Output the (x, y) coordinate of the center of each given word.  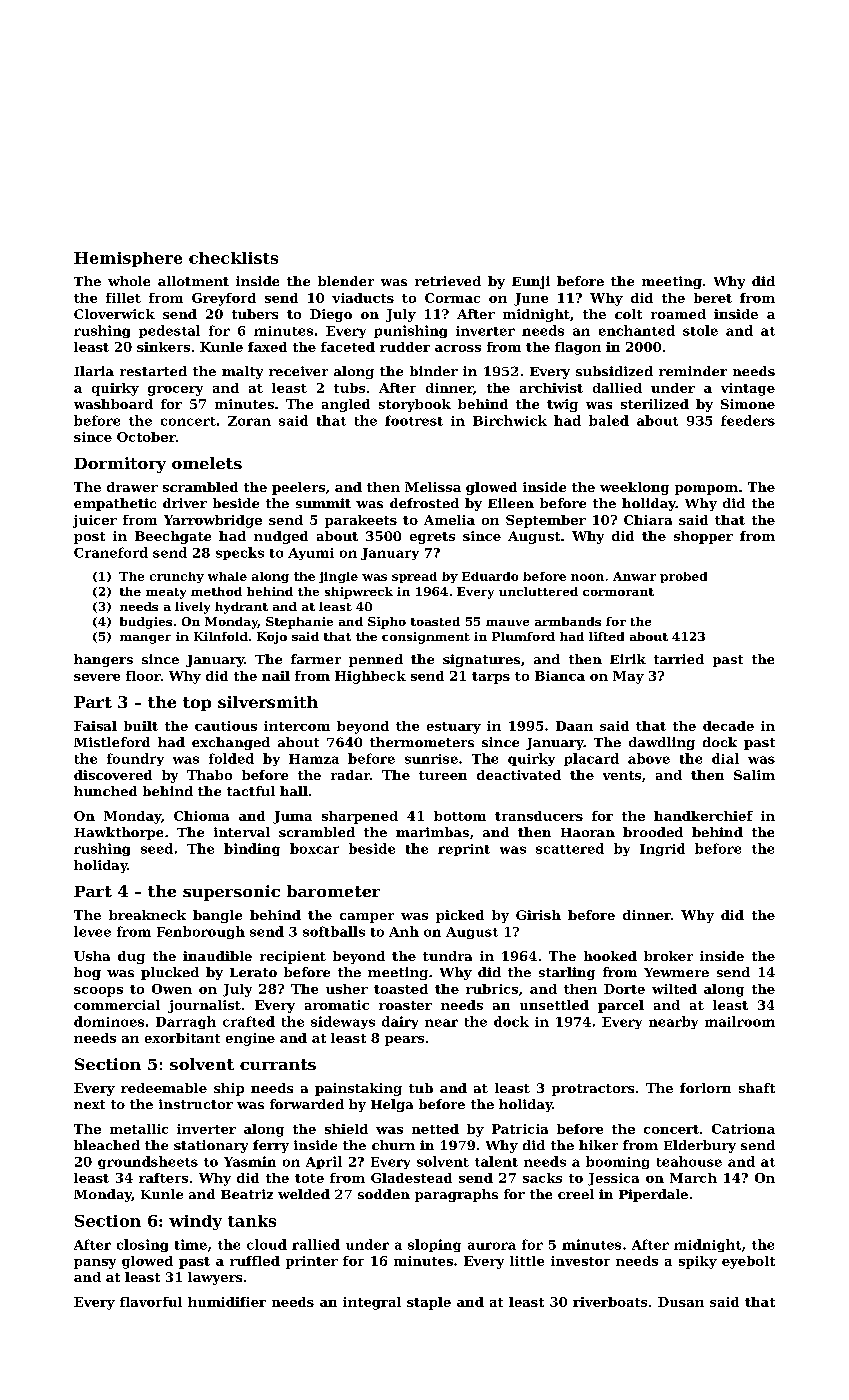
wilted (674, 989)
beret (713, 298)
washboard (113, 404)
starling (567, 973)
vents (622, 775)
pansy (95, 1264)
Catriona (743, 1129)
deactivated (519, 775)
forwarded (307, 1104)
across (458, 348)
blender (346, 281)
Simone (748, 404)
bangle (217, 916)
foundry (135, 759)
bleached (107, 1145)
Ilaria (94, 371)
